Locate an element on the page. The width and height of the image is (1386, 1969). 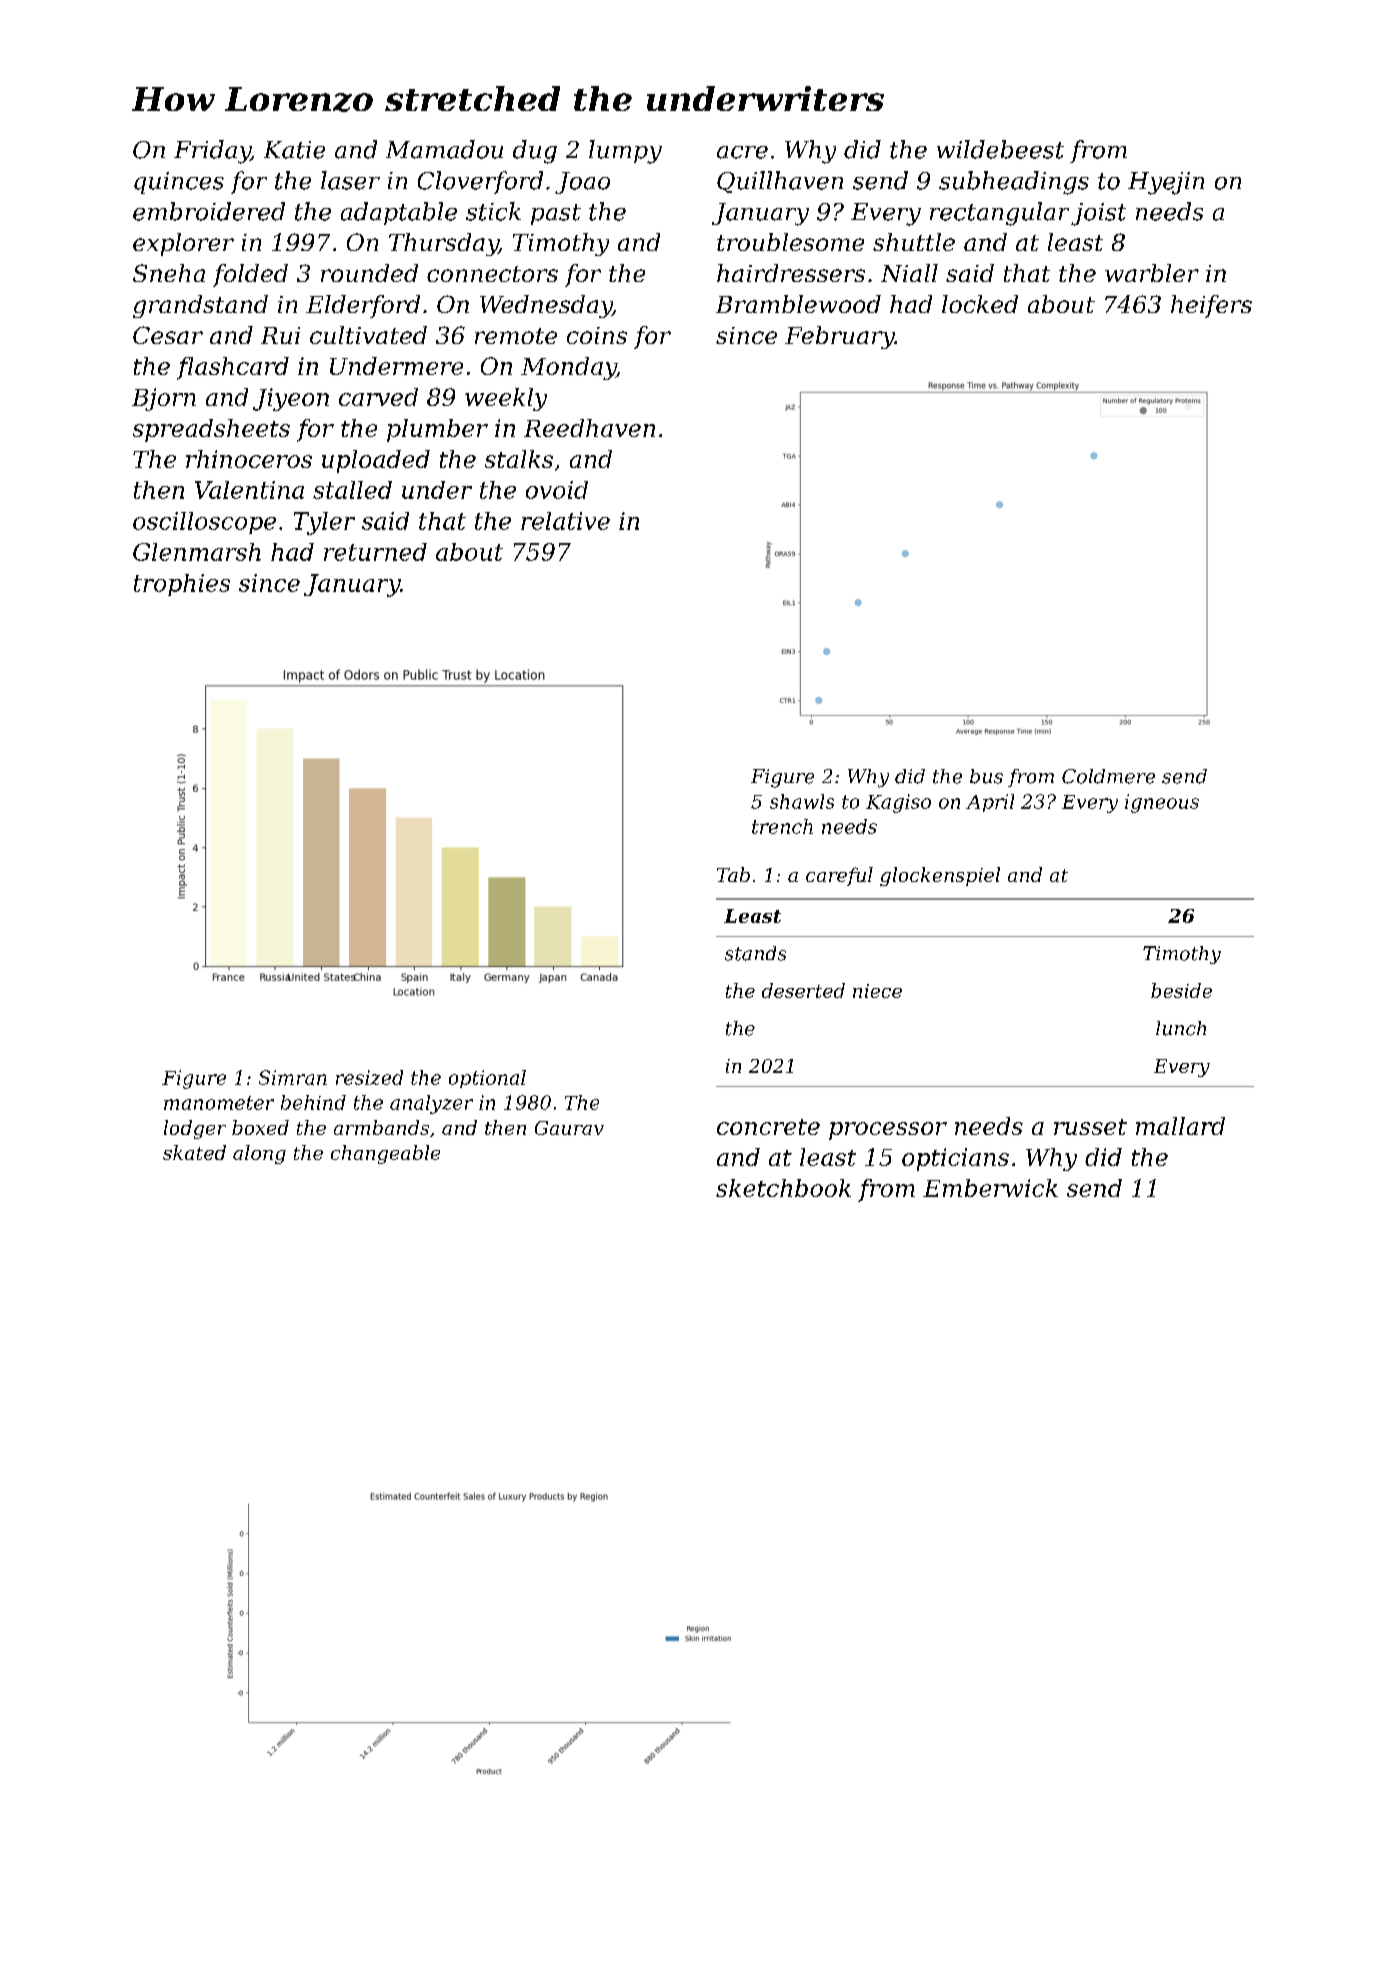
heifers is located at coordinates (1211, 306).
